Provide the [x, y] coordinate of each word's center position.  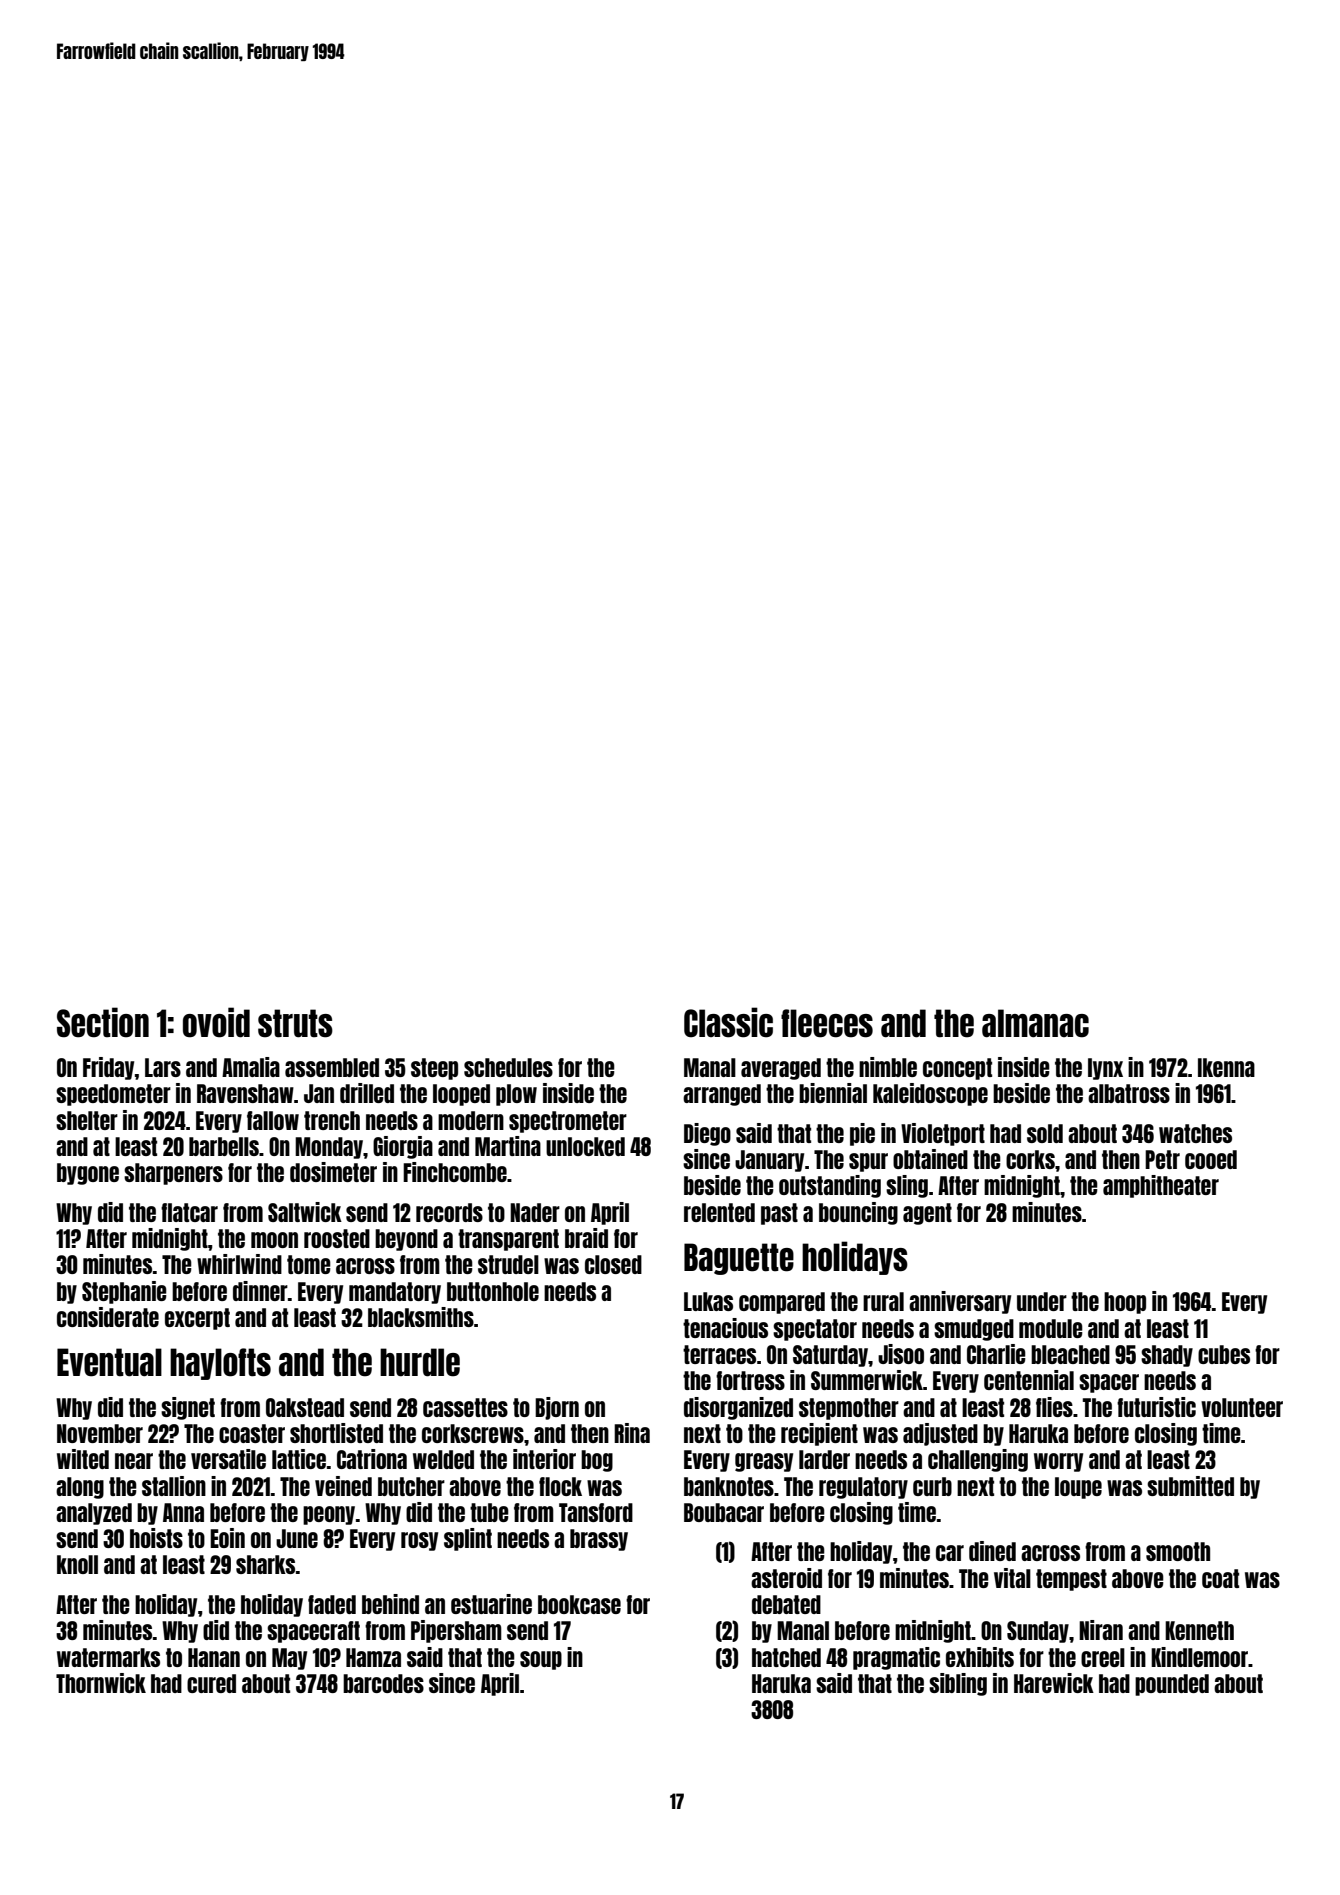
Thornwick [101, 1683]
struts [295, 1023]
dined [992, 1551]
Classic [728, 1022]
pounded [1172, 1685]
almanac [1035, 1023]
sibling [958, 1684]
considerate [108, 1317]
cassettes [465, 1407]
